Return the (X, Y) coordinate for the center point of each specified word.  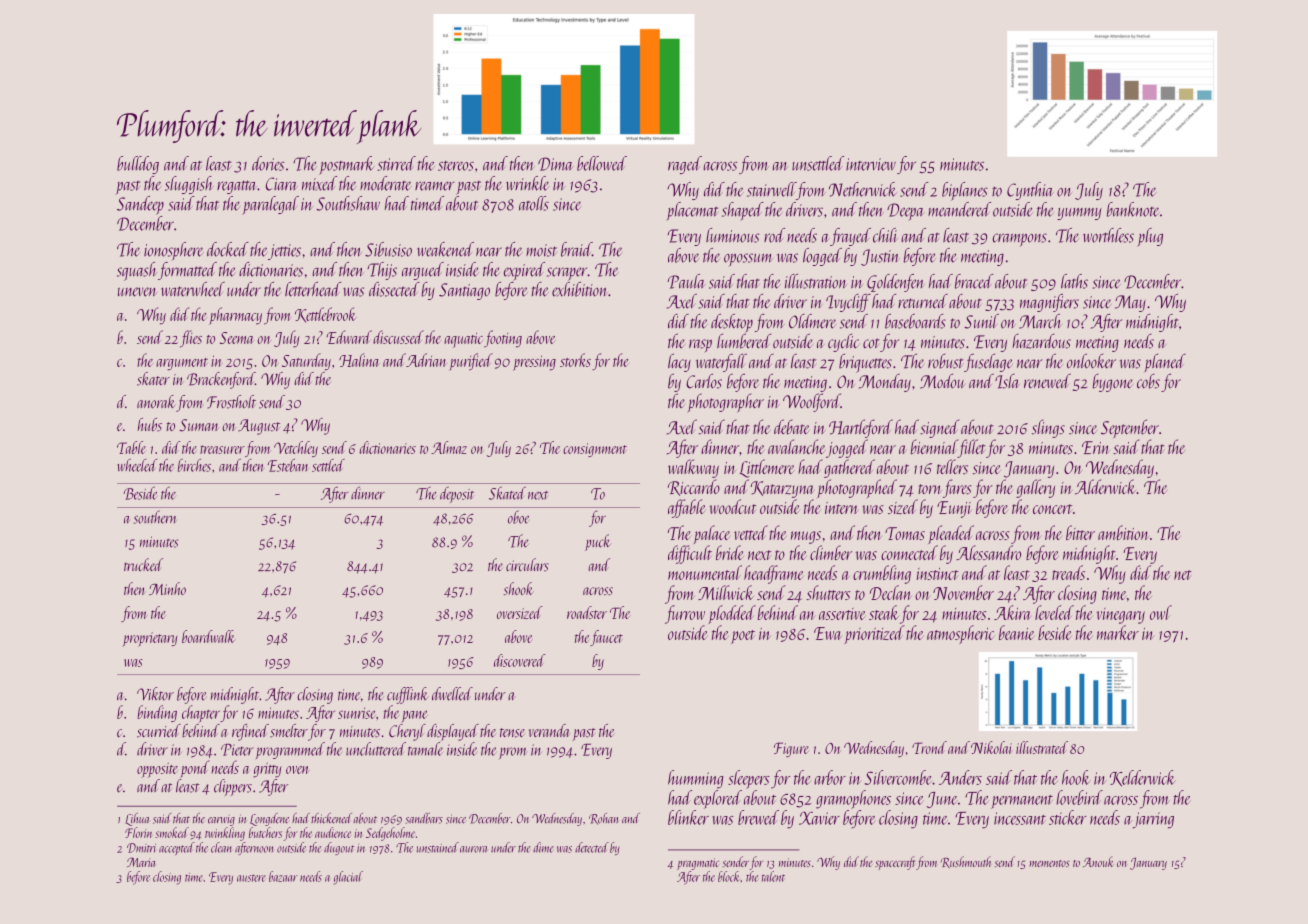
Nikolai (991, 747)
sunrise (357, 713)
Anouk (1098, 861)
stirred (396, 163)
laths (1074, 281)
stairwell (771, 189)
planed (1165, 363)
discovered (519, 660)
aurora (473, 849)
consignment (595, 450)
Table (131, 447)
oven (298, 770)
